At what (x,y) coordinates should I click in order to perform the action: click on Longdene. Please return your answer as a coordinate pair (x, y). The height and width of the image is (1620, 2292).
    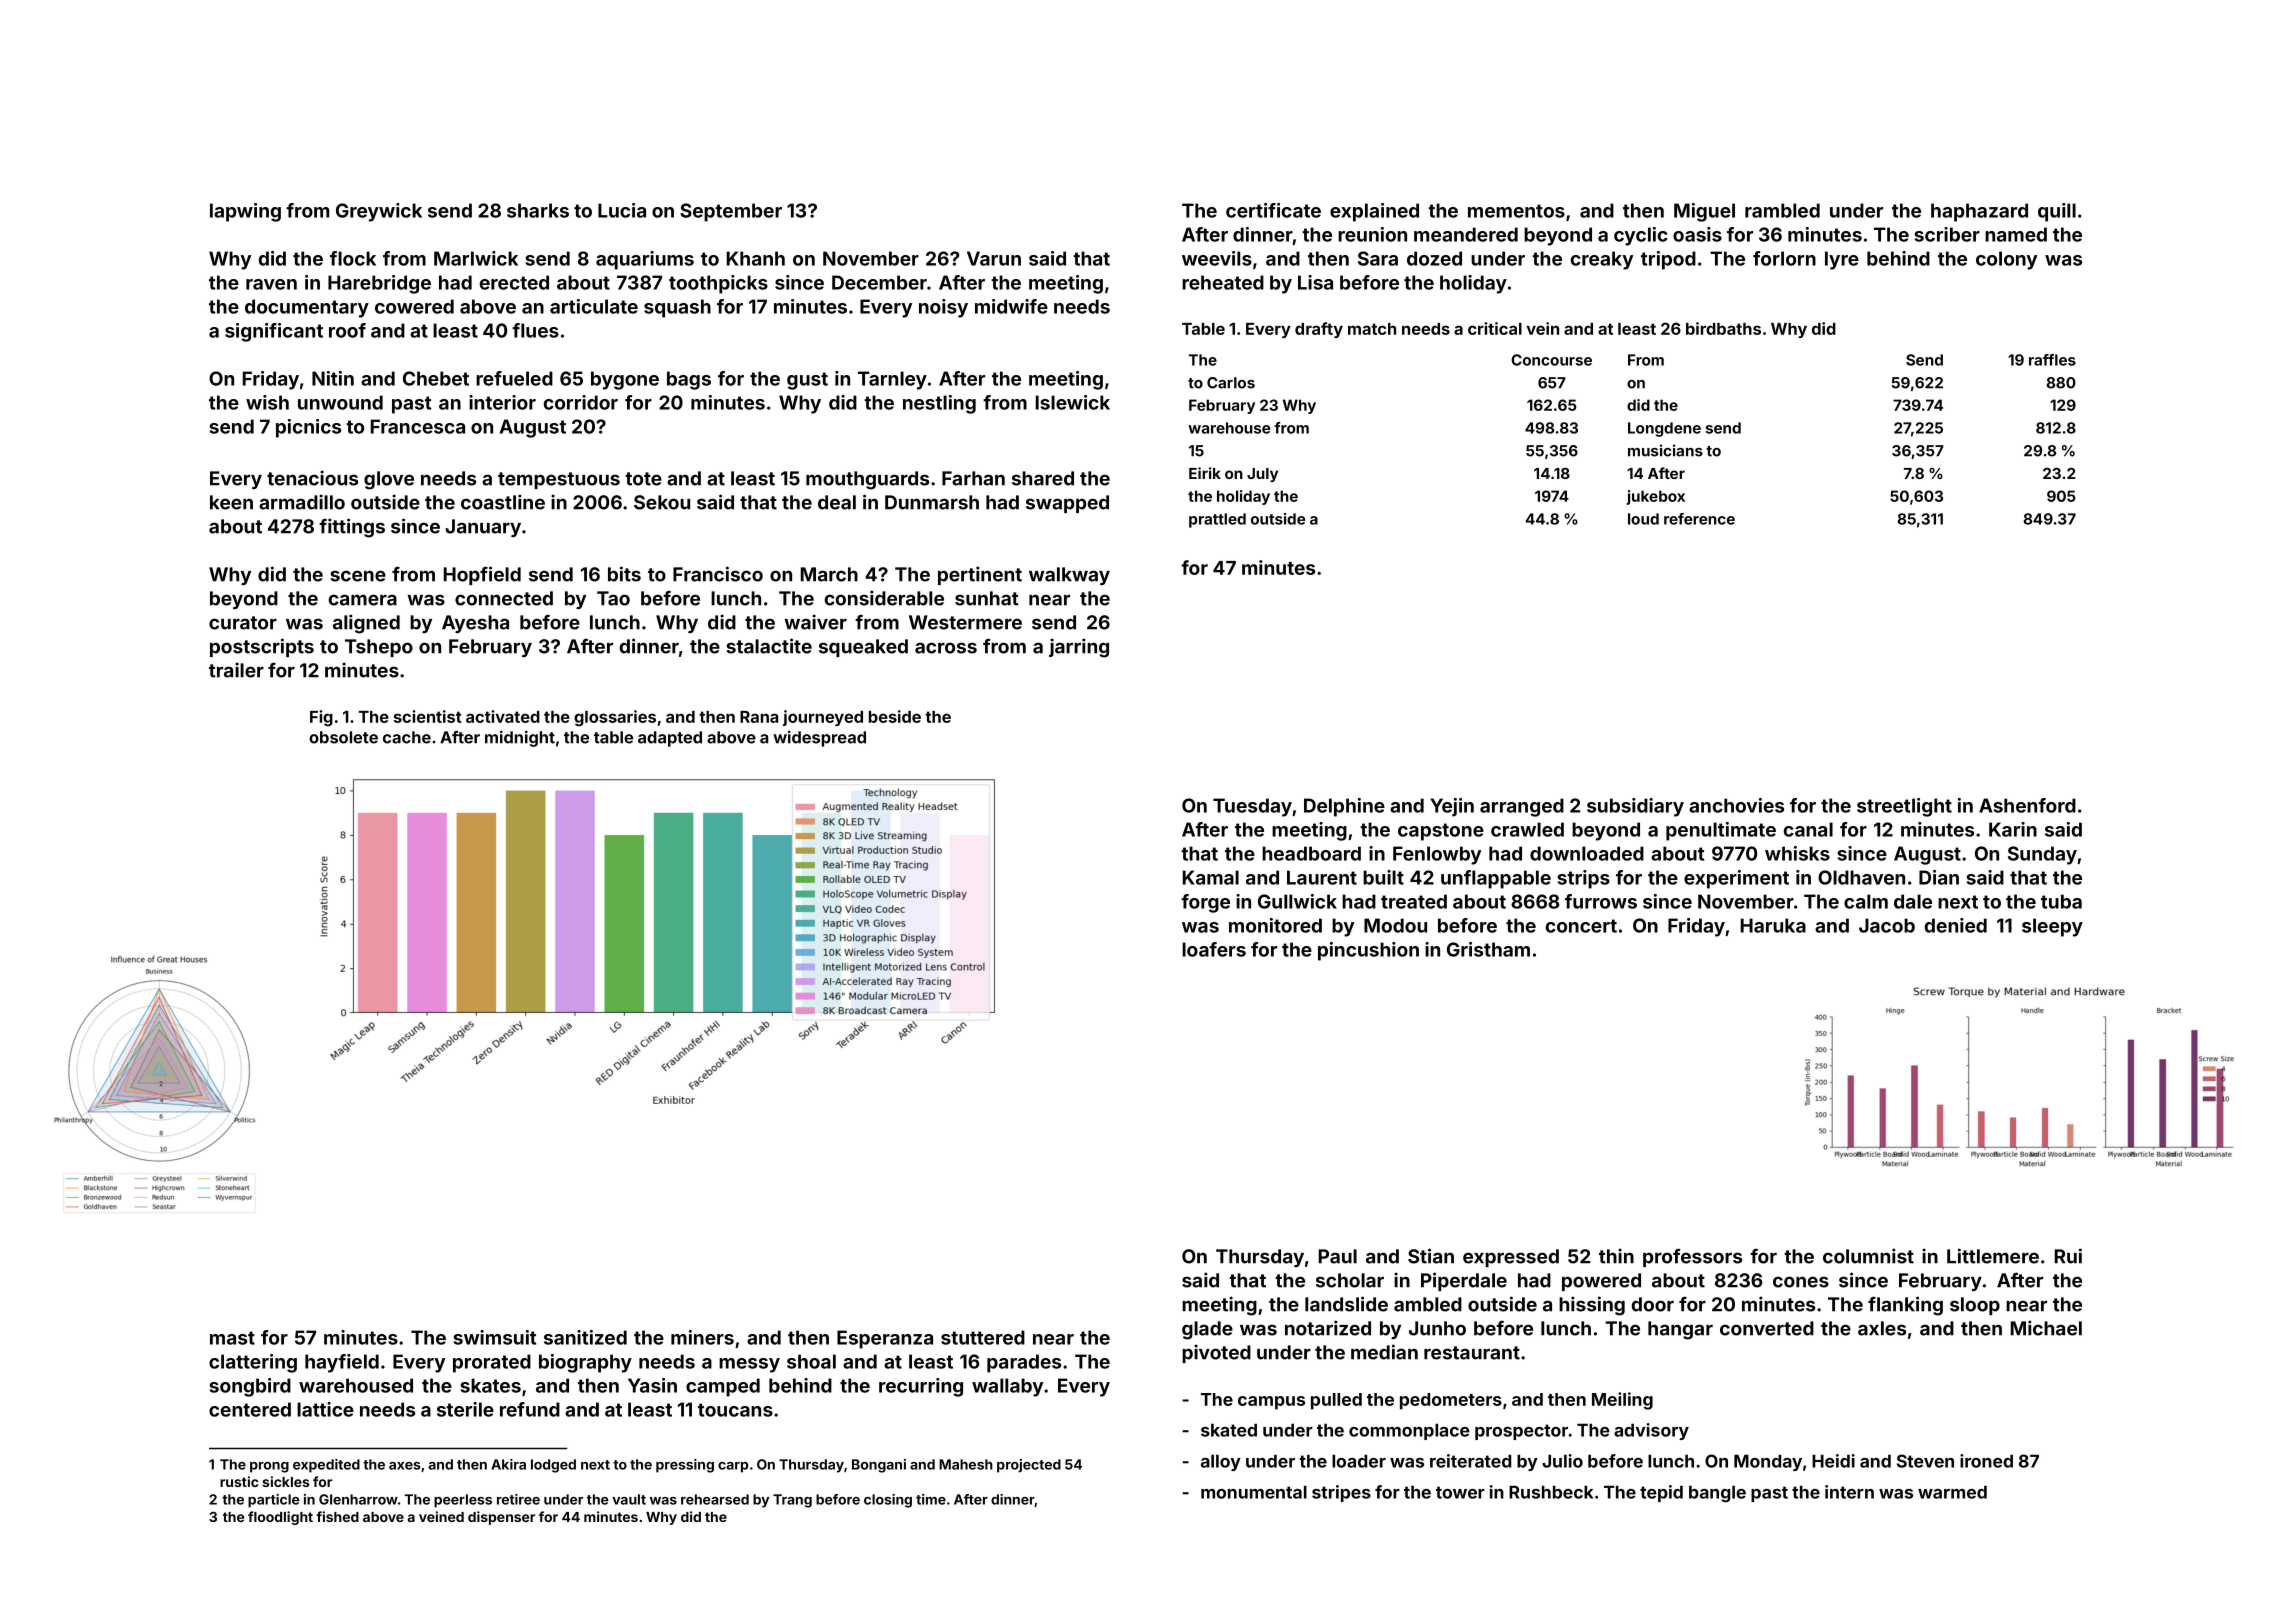
    Looking at the image, I should click on (1664, 429).
